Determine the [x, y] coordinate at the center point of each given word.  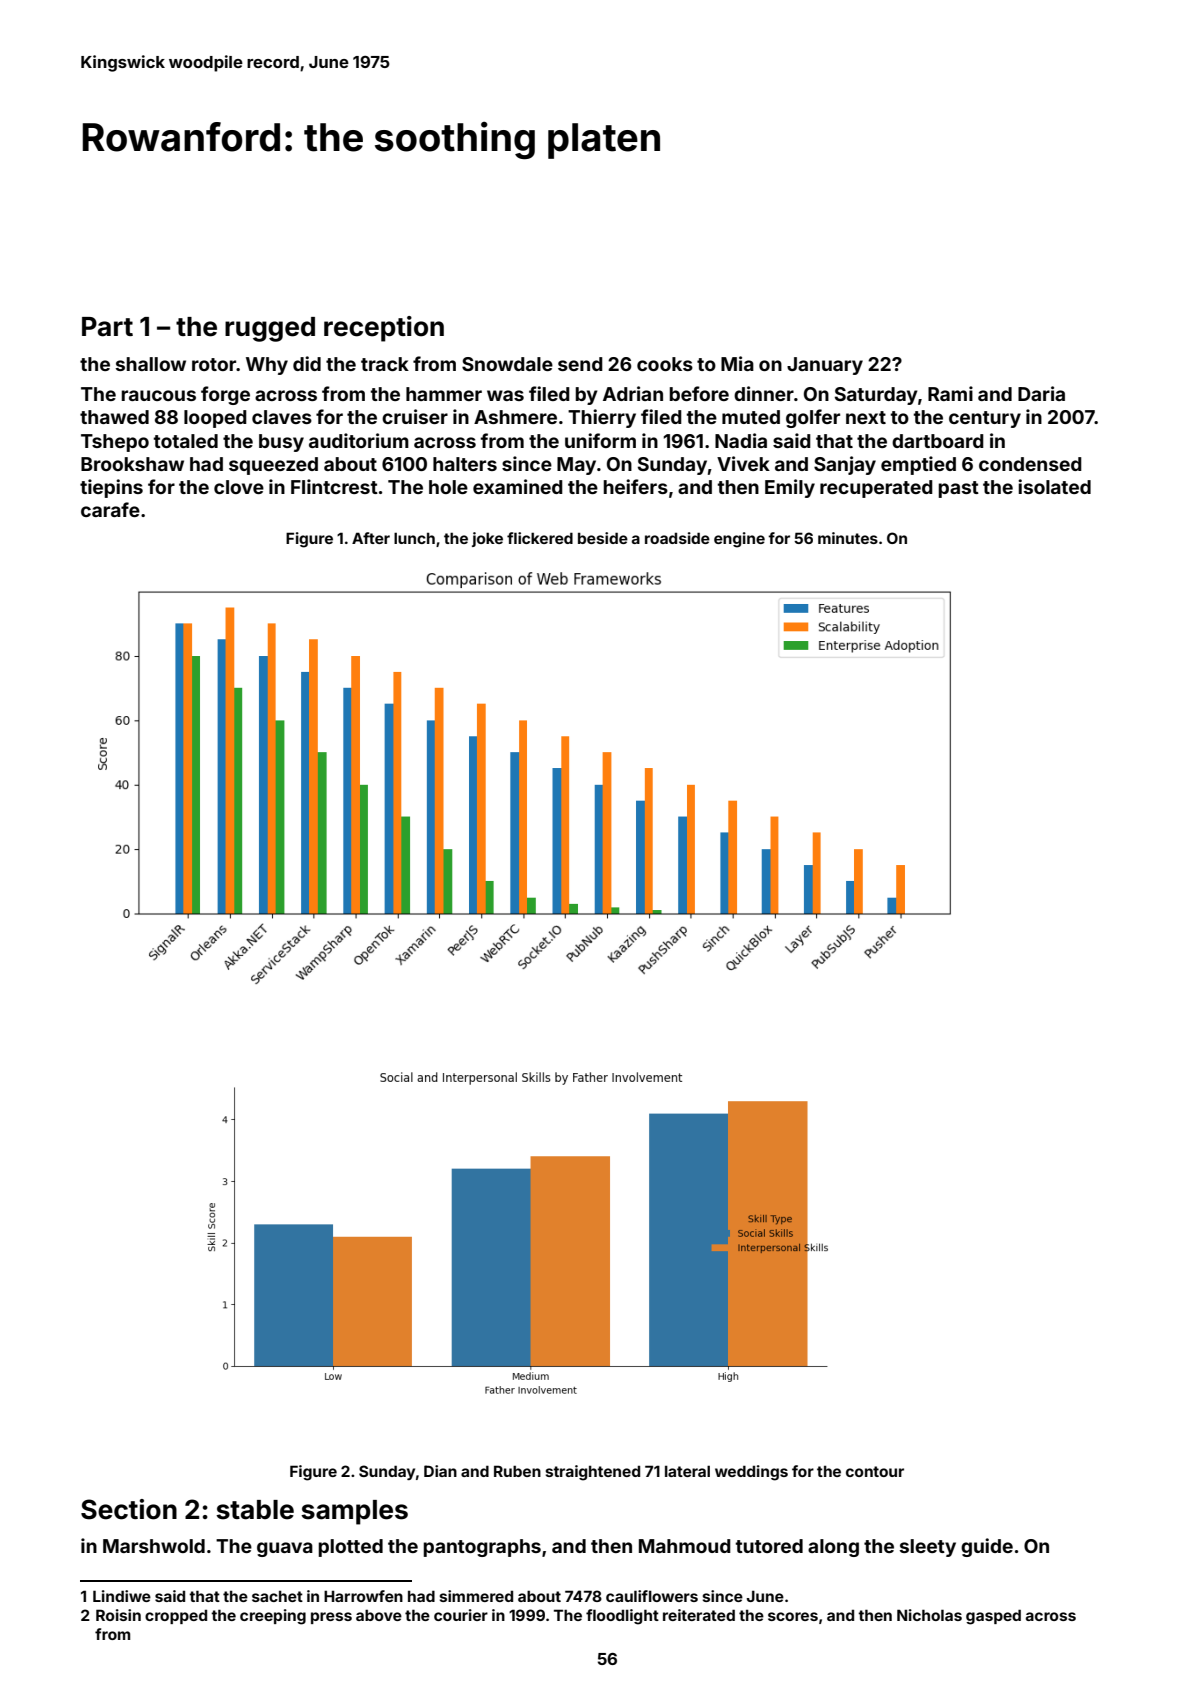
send [580, 364]
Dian [440, 1471]
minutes [848, 538]
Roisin [118, 1615]
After [371, 538]
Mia [737, 363]
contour [875, 1471]
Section [129, 1509]
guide [987, 1547]
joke [487, 539]
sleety [928, 1548]
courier [461, 1615]
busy [281, 443]
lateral [687, 1471]
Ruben [517, 1471]
